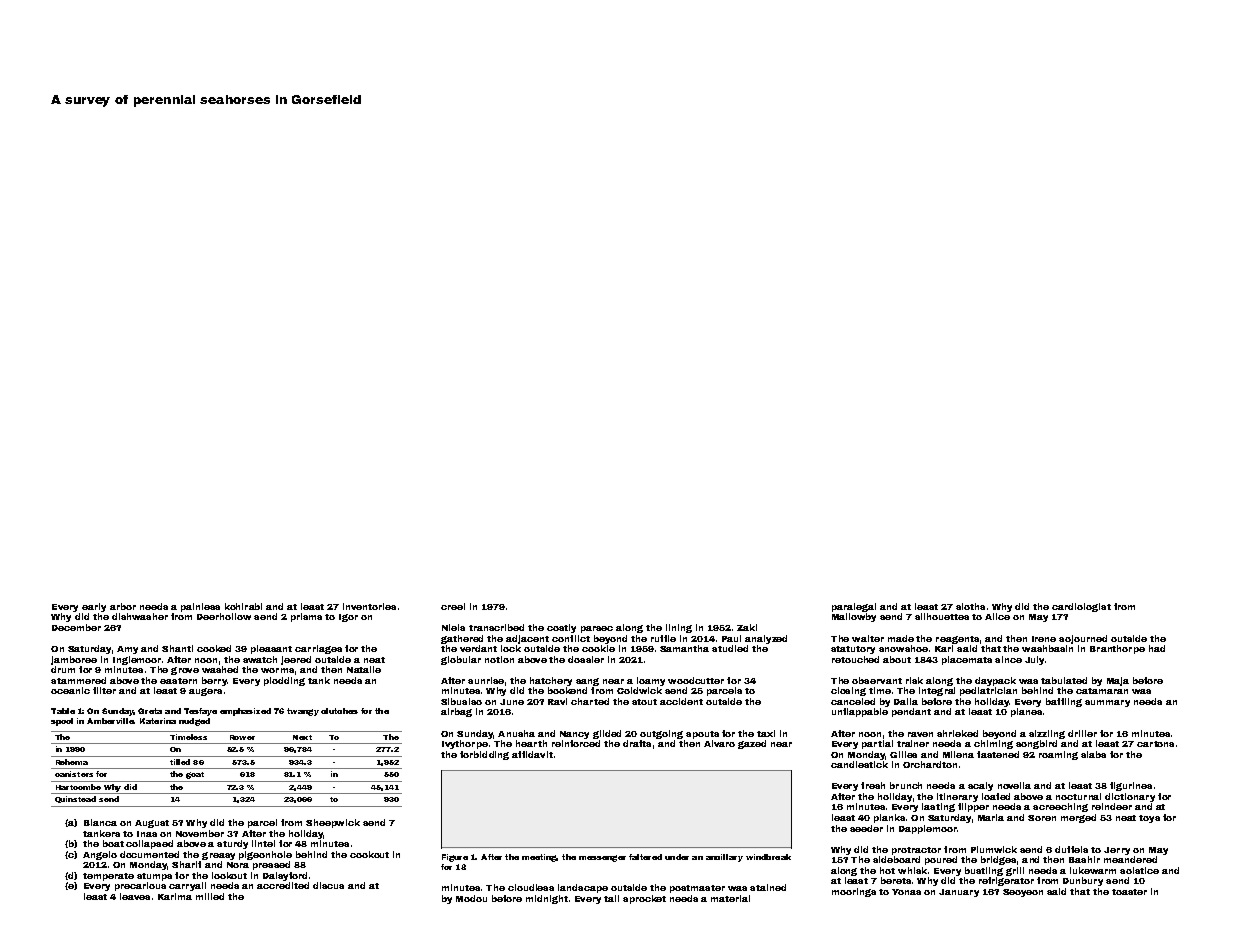  I want to click on protractor, so click(916, 851).
